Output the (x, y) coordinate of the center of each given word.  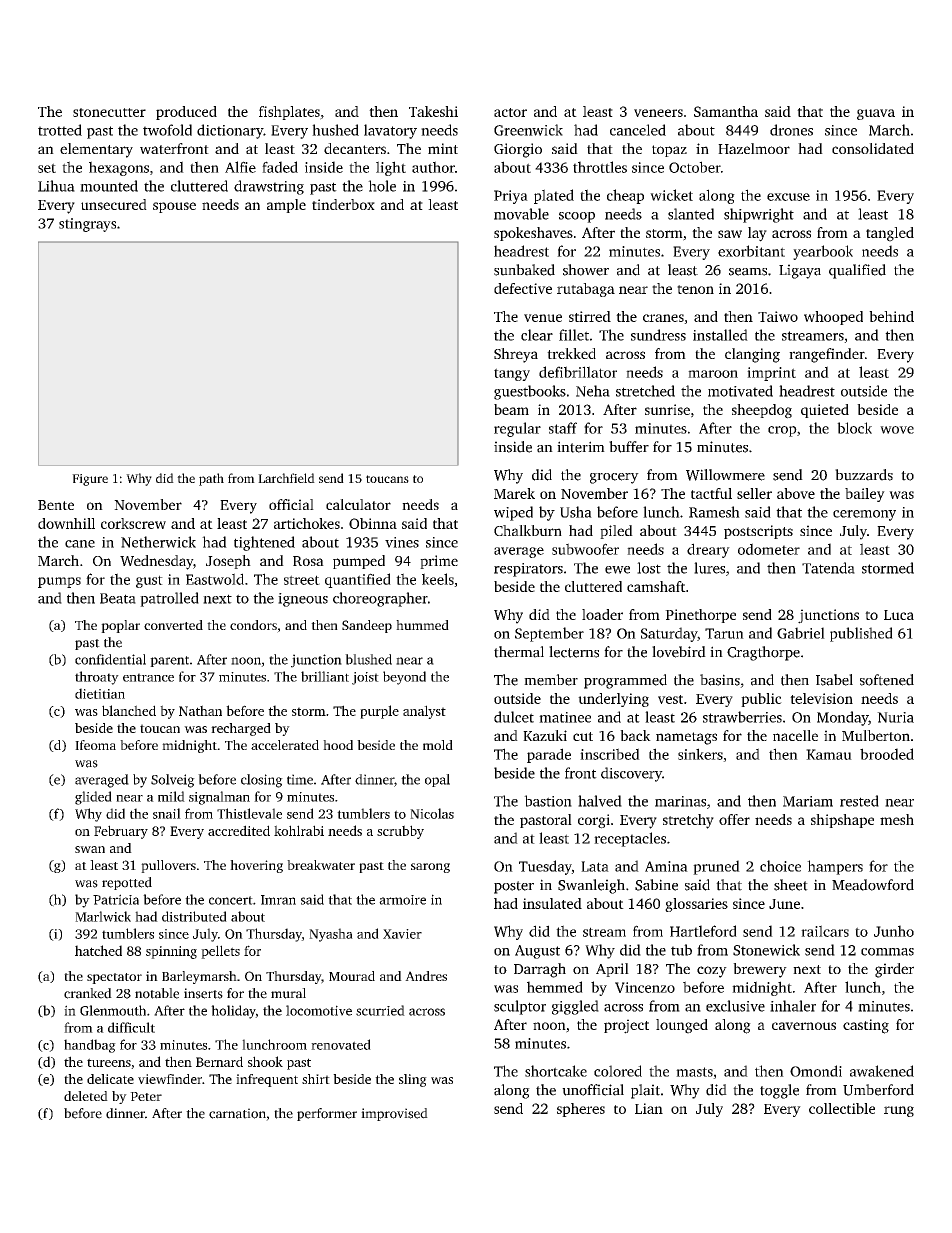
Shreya (516, 355)
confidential (110, 659)
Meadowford (873, 885)
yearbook (823, 252)
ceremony (864, 515)
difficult (131, 1027)
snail (167, 813)
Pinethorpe (700, 616)
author (433, 167)
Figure (90, 480)
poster (514, 887)
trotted (60, 130)
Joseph (228, 562)
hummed (422, 625)
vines (402, 542)
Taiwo (778, 316)
